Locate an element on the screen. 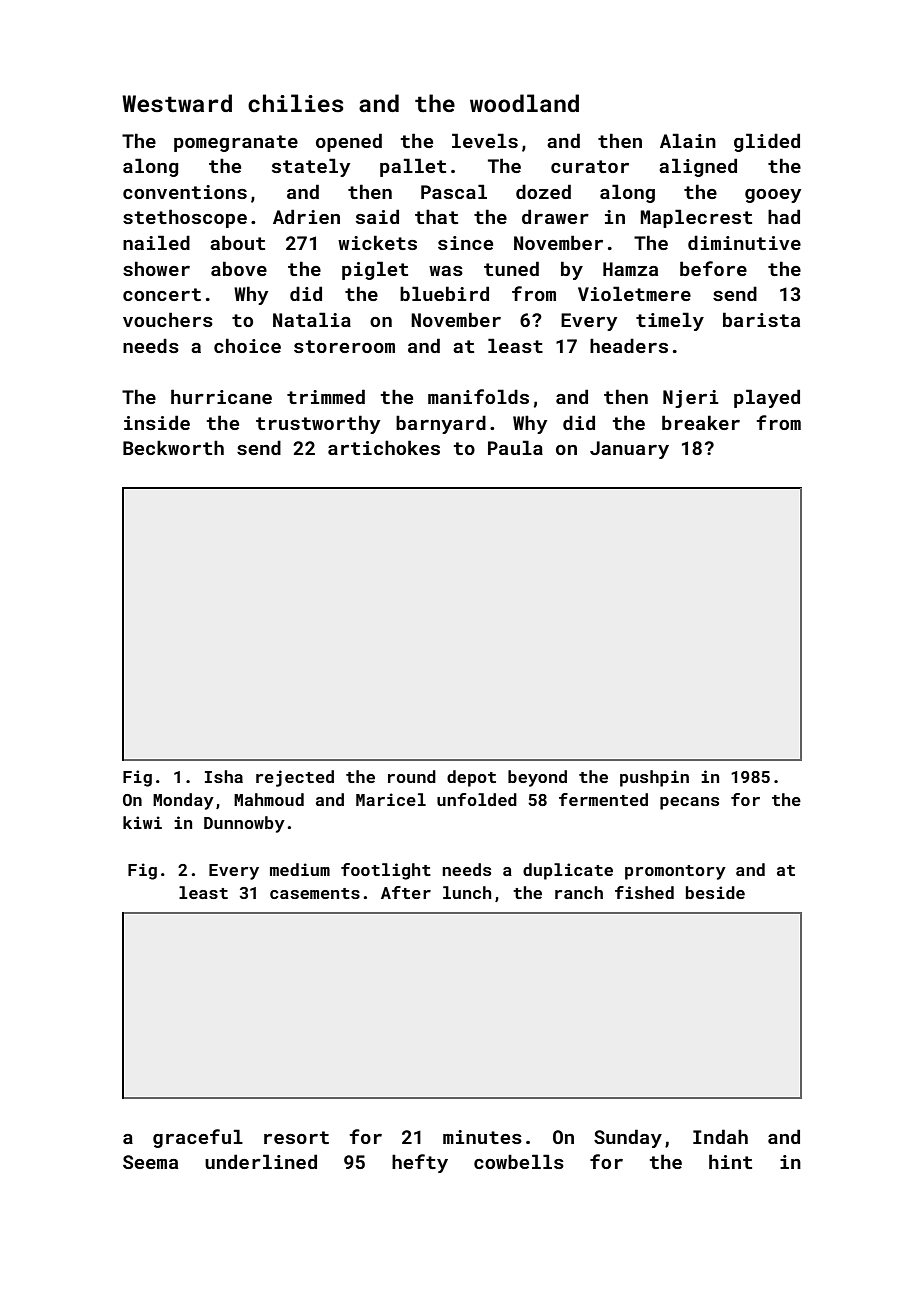 This screenshot has height=1314, width=924. round is located at coordinates (412, 776).
